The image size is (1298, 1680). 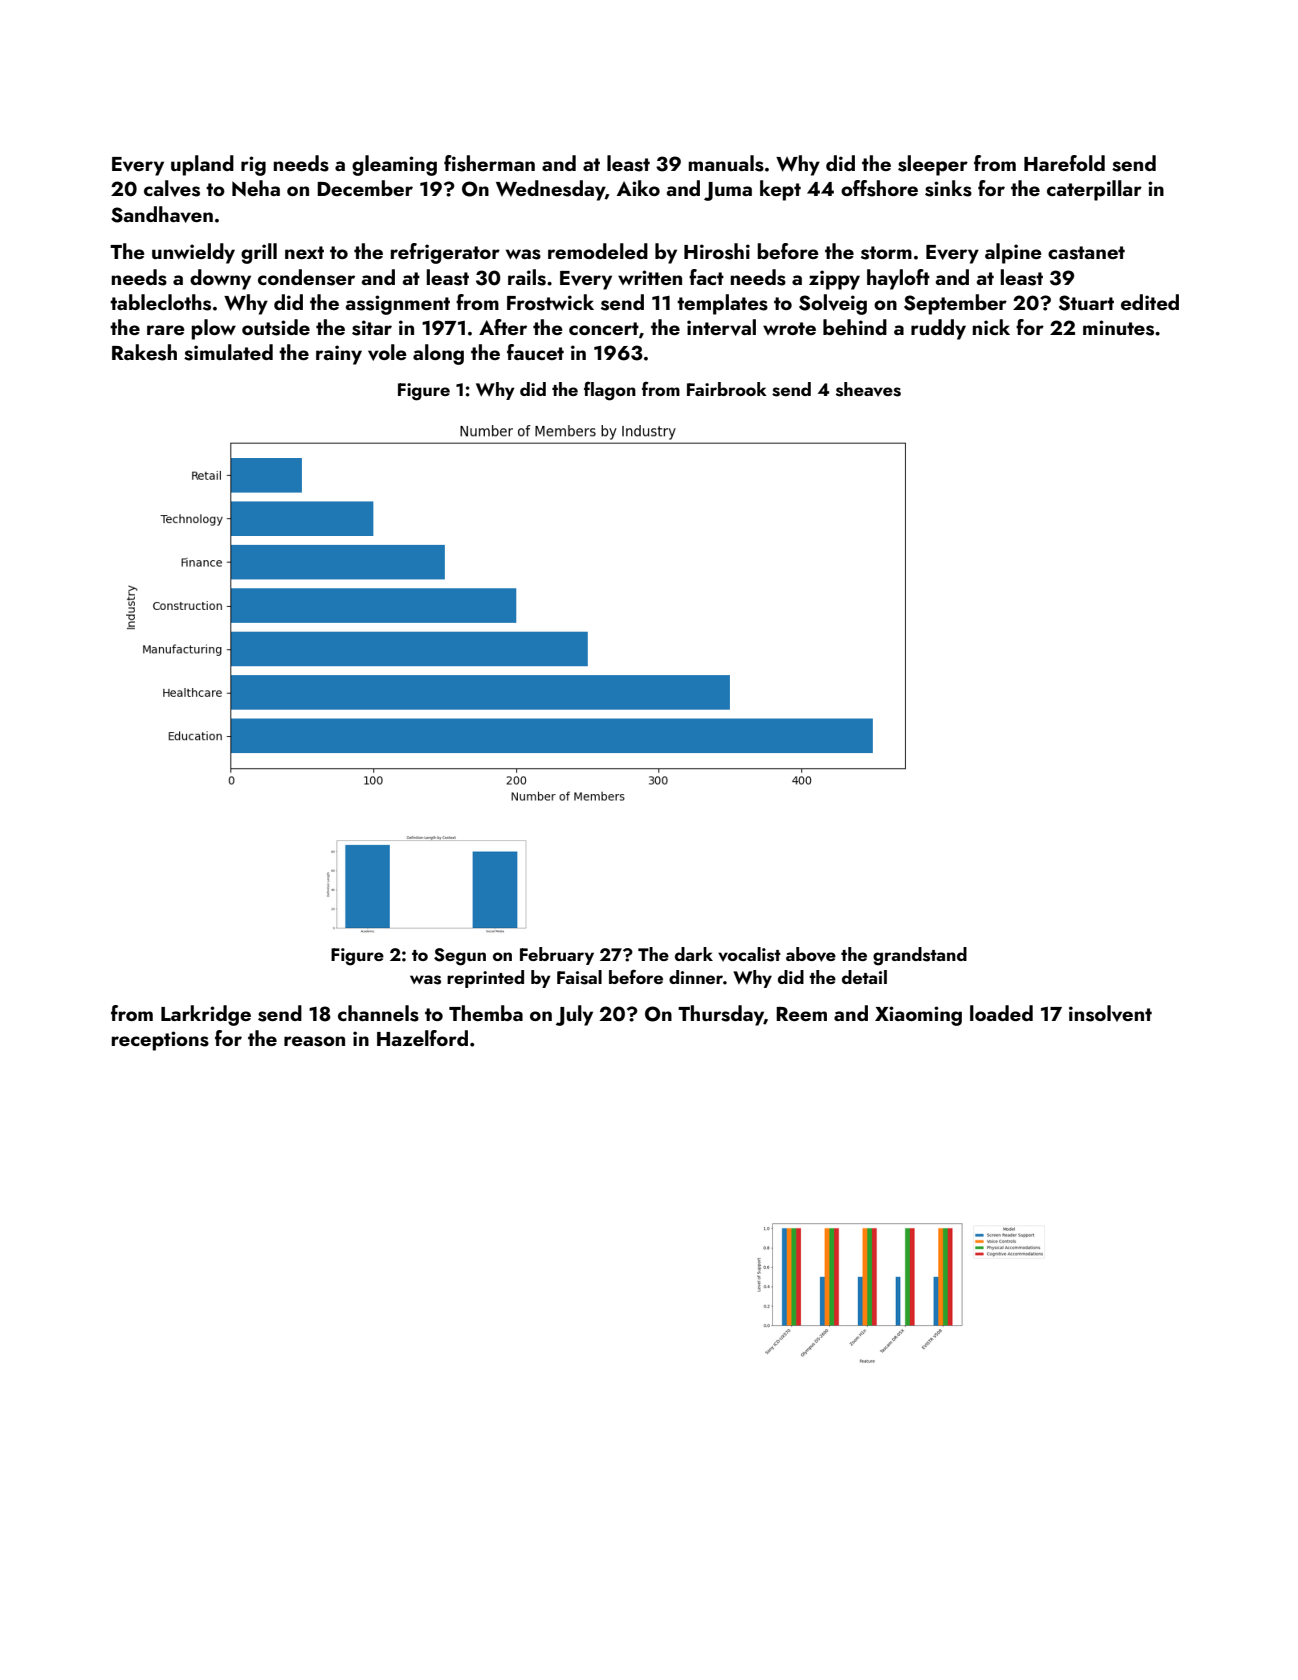 I want to click on fisherman, so click(x=489, y=163).
